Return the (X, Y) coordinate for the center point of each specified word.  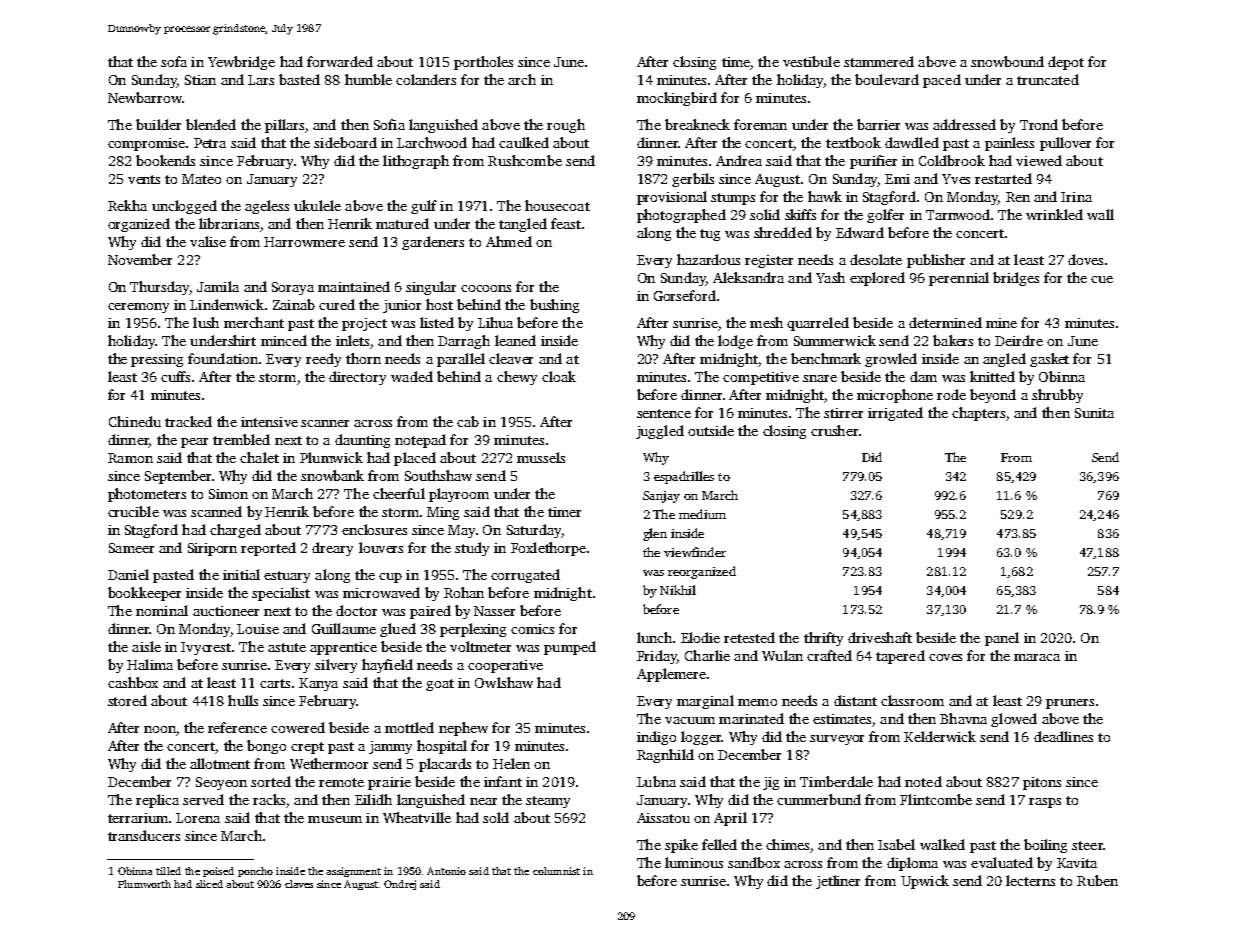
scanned (216, 511)
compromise (146, 144)
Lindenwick (227, 304)
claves (299, 884)
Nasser (494, 611)
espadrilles (684, 477)
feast (566, 223)
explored (877, 279)
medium (702, 514)
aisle (146, 646)
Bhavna (963, 718)
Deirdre (1019, 340)
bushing (554, 306)
